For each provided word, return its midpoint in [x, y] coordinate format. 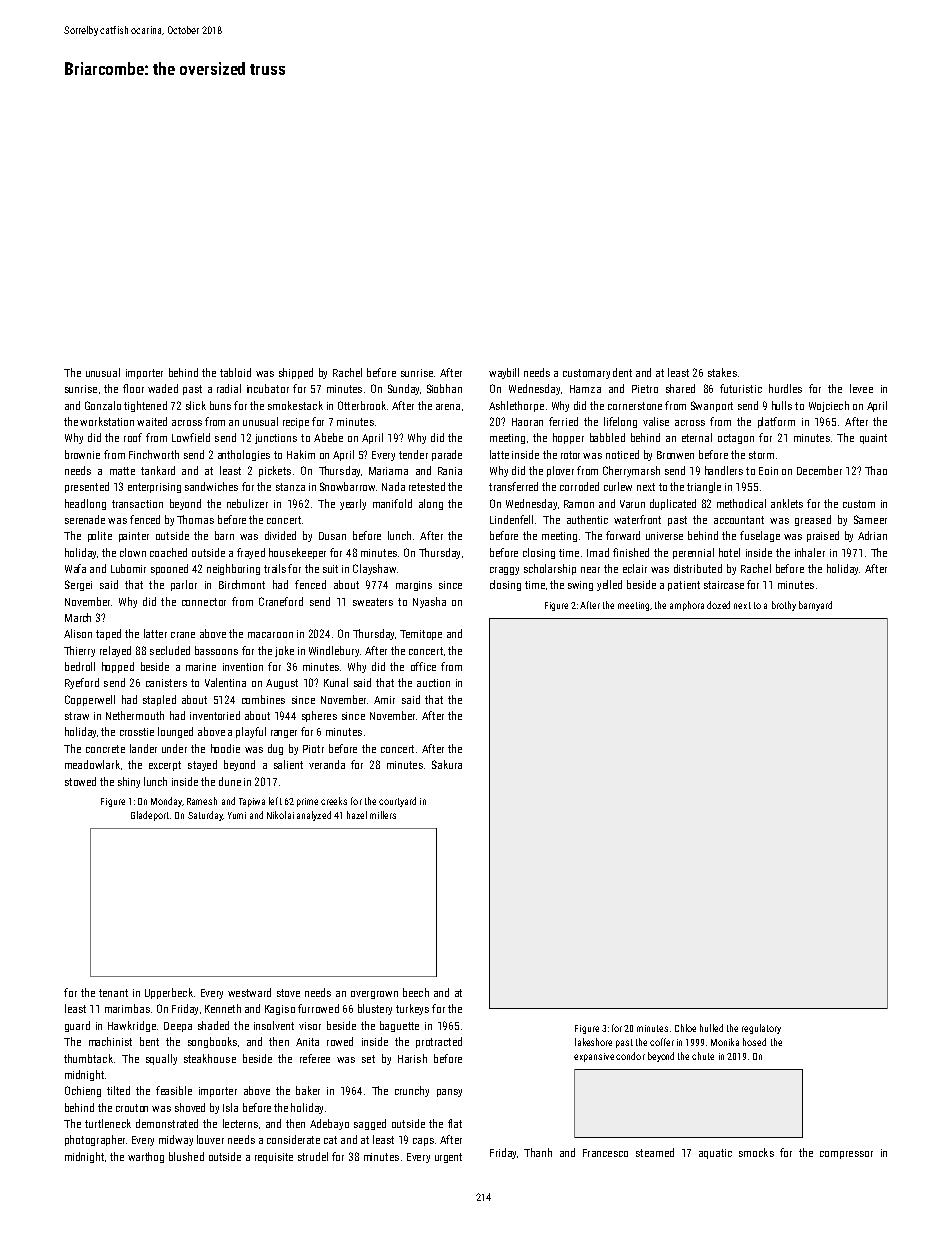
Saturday [205, 816]
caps [423, 1142]
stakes [722, 372]
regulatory [761, 1029]
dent [622, 372]
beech [416, 992]
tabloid [235, 372]
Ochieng [83, 1091]
